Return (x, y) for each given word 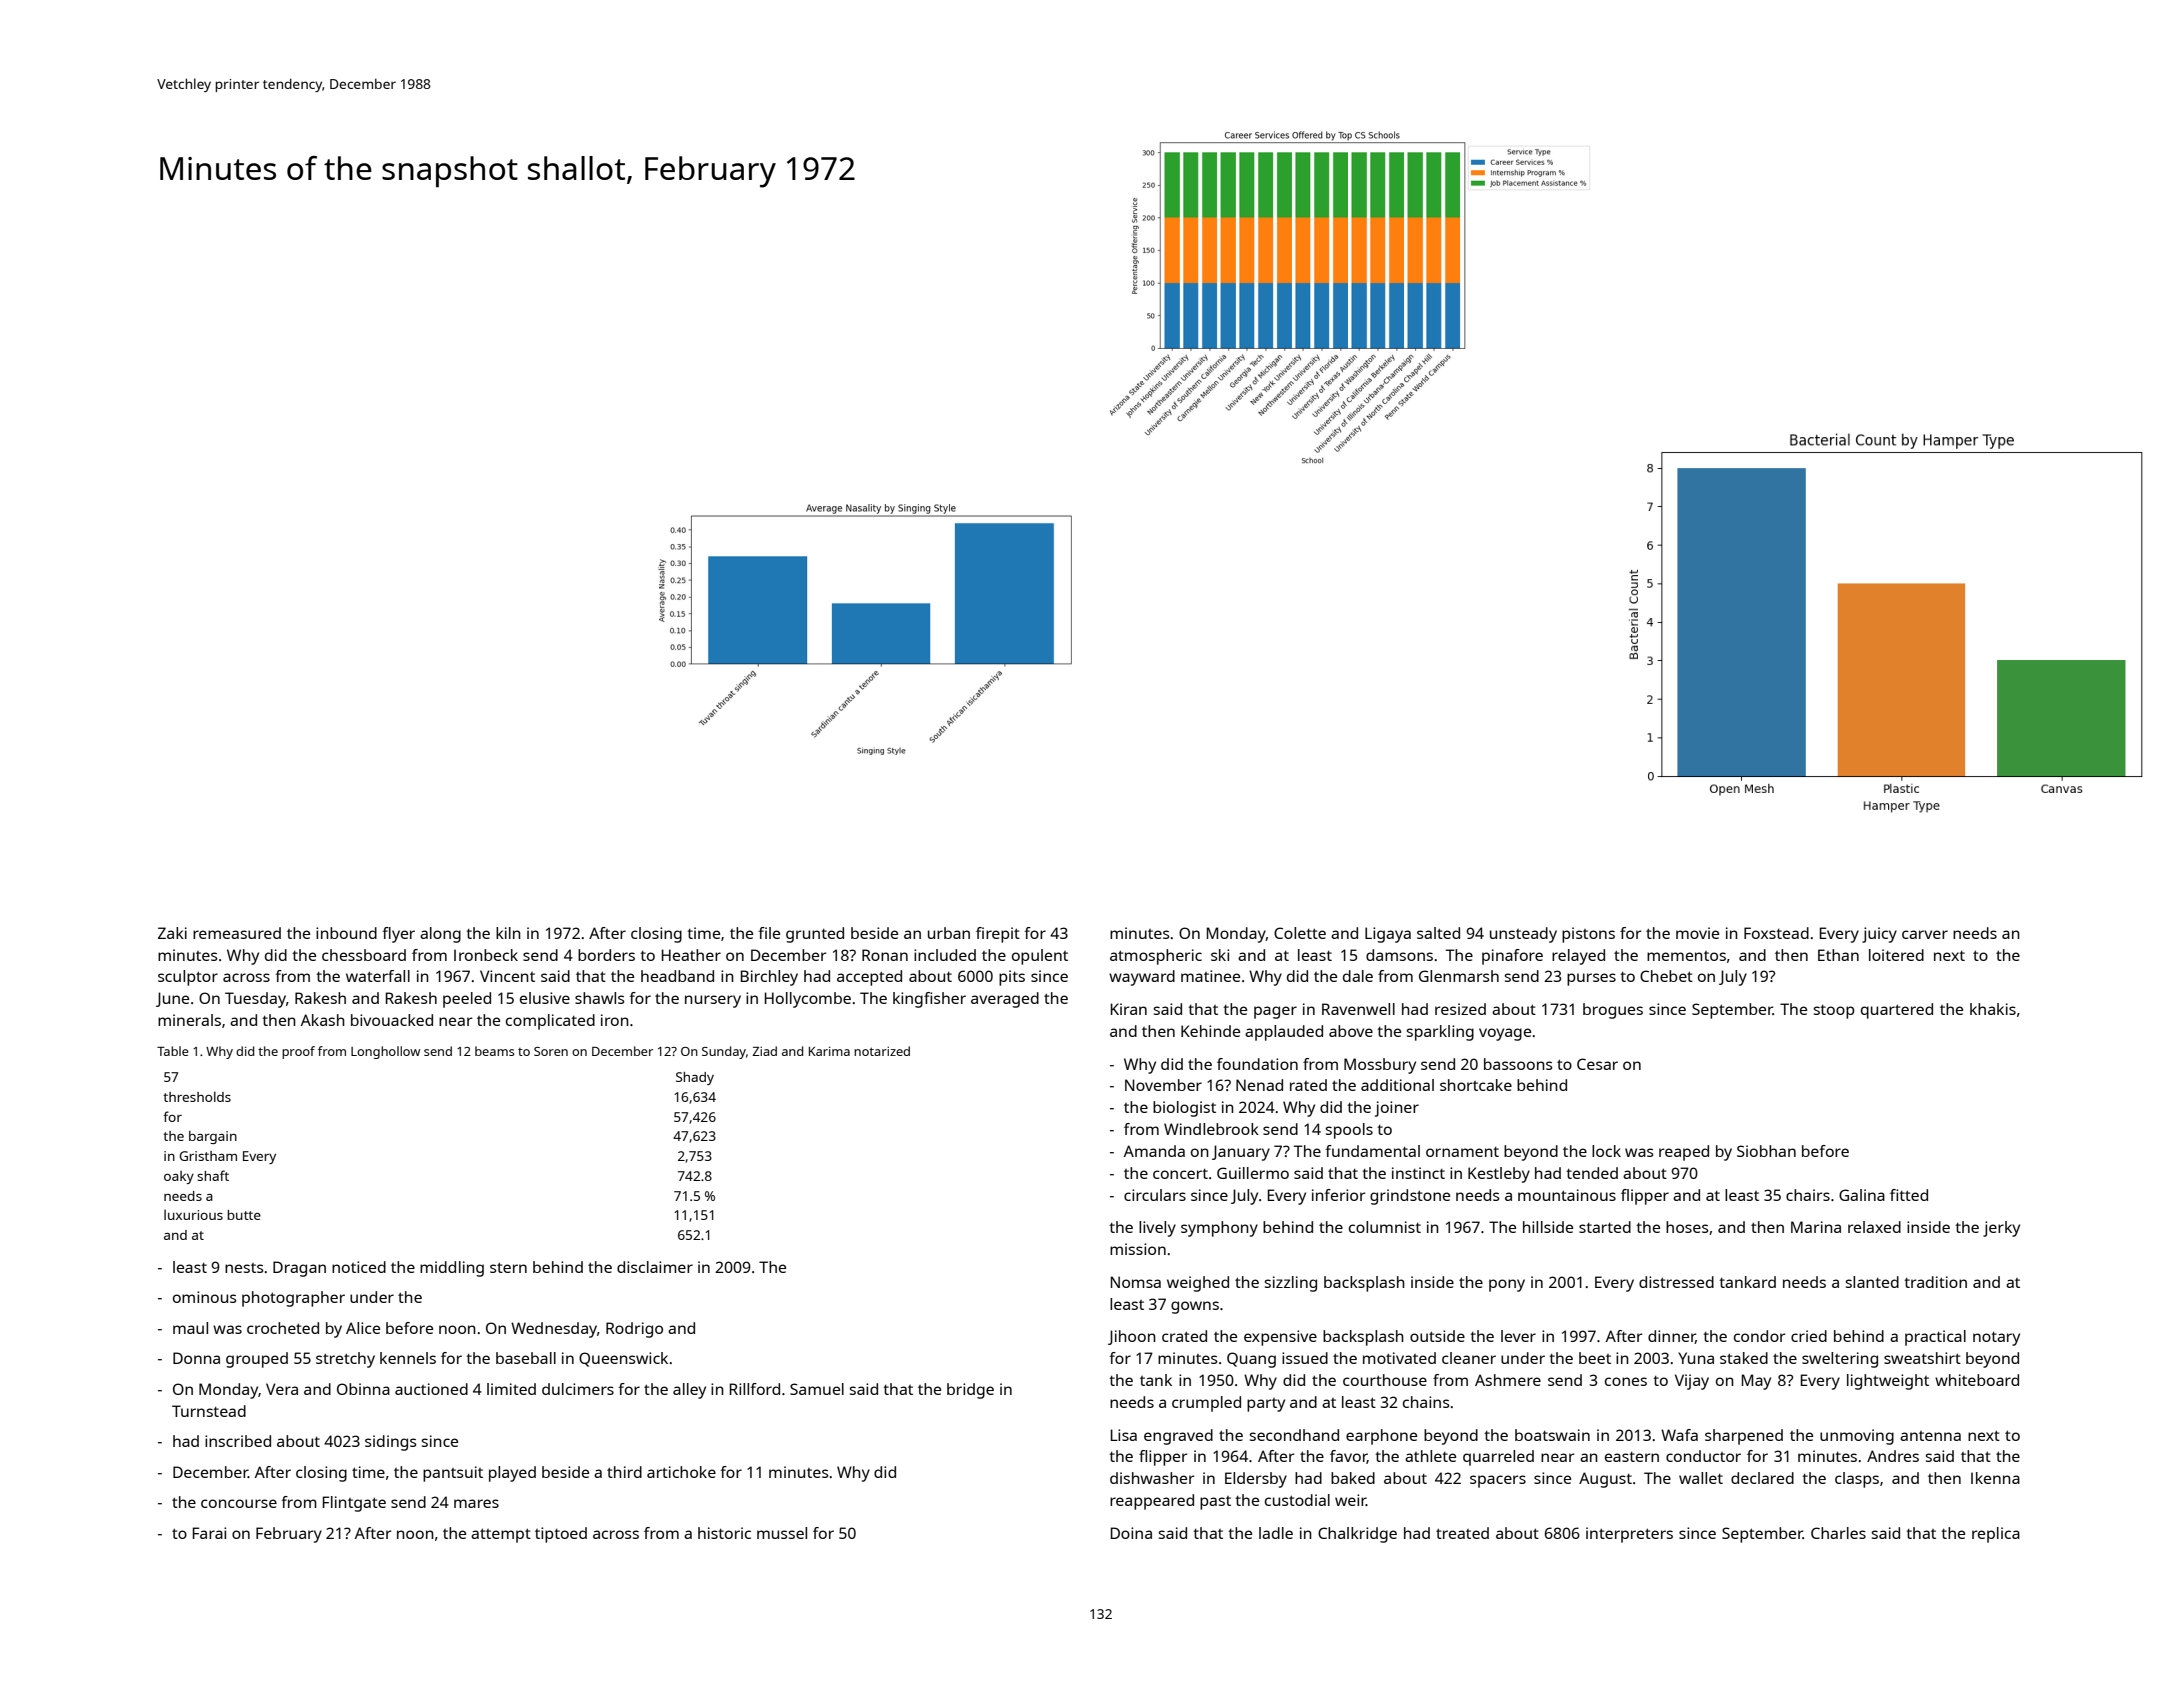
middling (452, 1269)
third (624, 1472)
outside (1437, 1336)
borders (606, 955)
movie (1697, 933)
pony (1507, 1285)
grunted (815, 935)
